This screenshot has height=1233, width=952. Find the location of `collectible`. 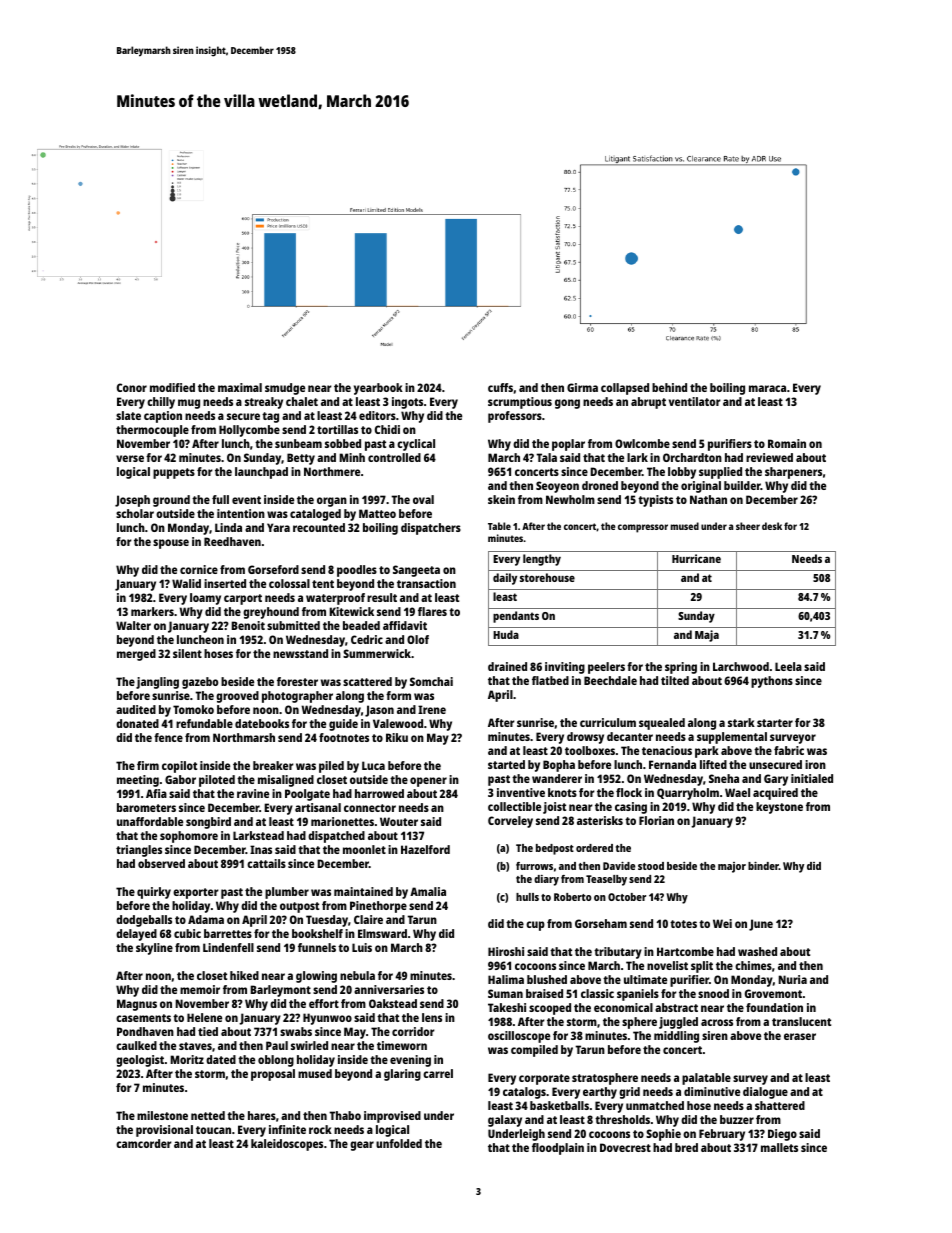

collectible is located at coordinates (514, 806).
